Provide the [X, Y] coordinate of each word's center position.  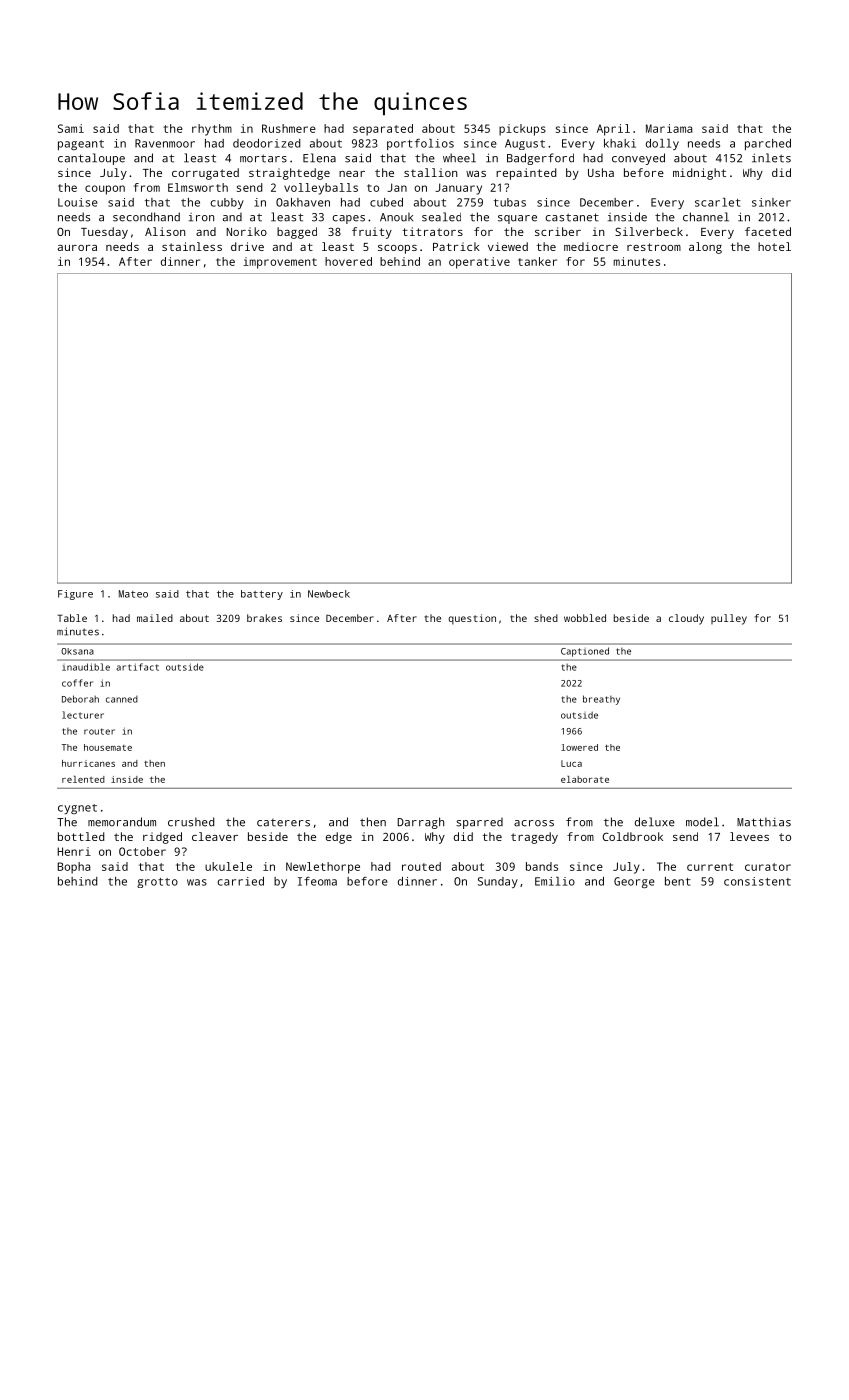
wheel [459, 158]
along [705, 248]
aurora [77, 248]
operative [479, 263]
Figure [75, 595]
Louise [78, 202]
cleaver [215, 836]
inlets [771, 158]
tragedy [534, 838]
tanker [537, 261]
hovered [348, 261]
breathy [601, 700]
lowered [579, 747]
